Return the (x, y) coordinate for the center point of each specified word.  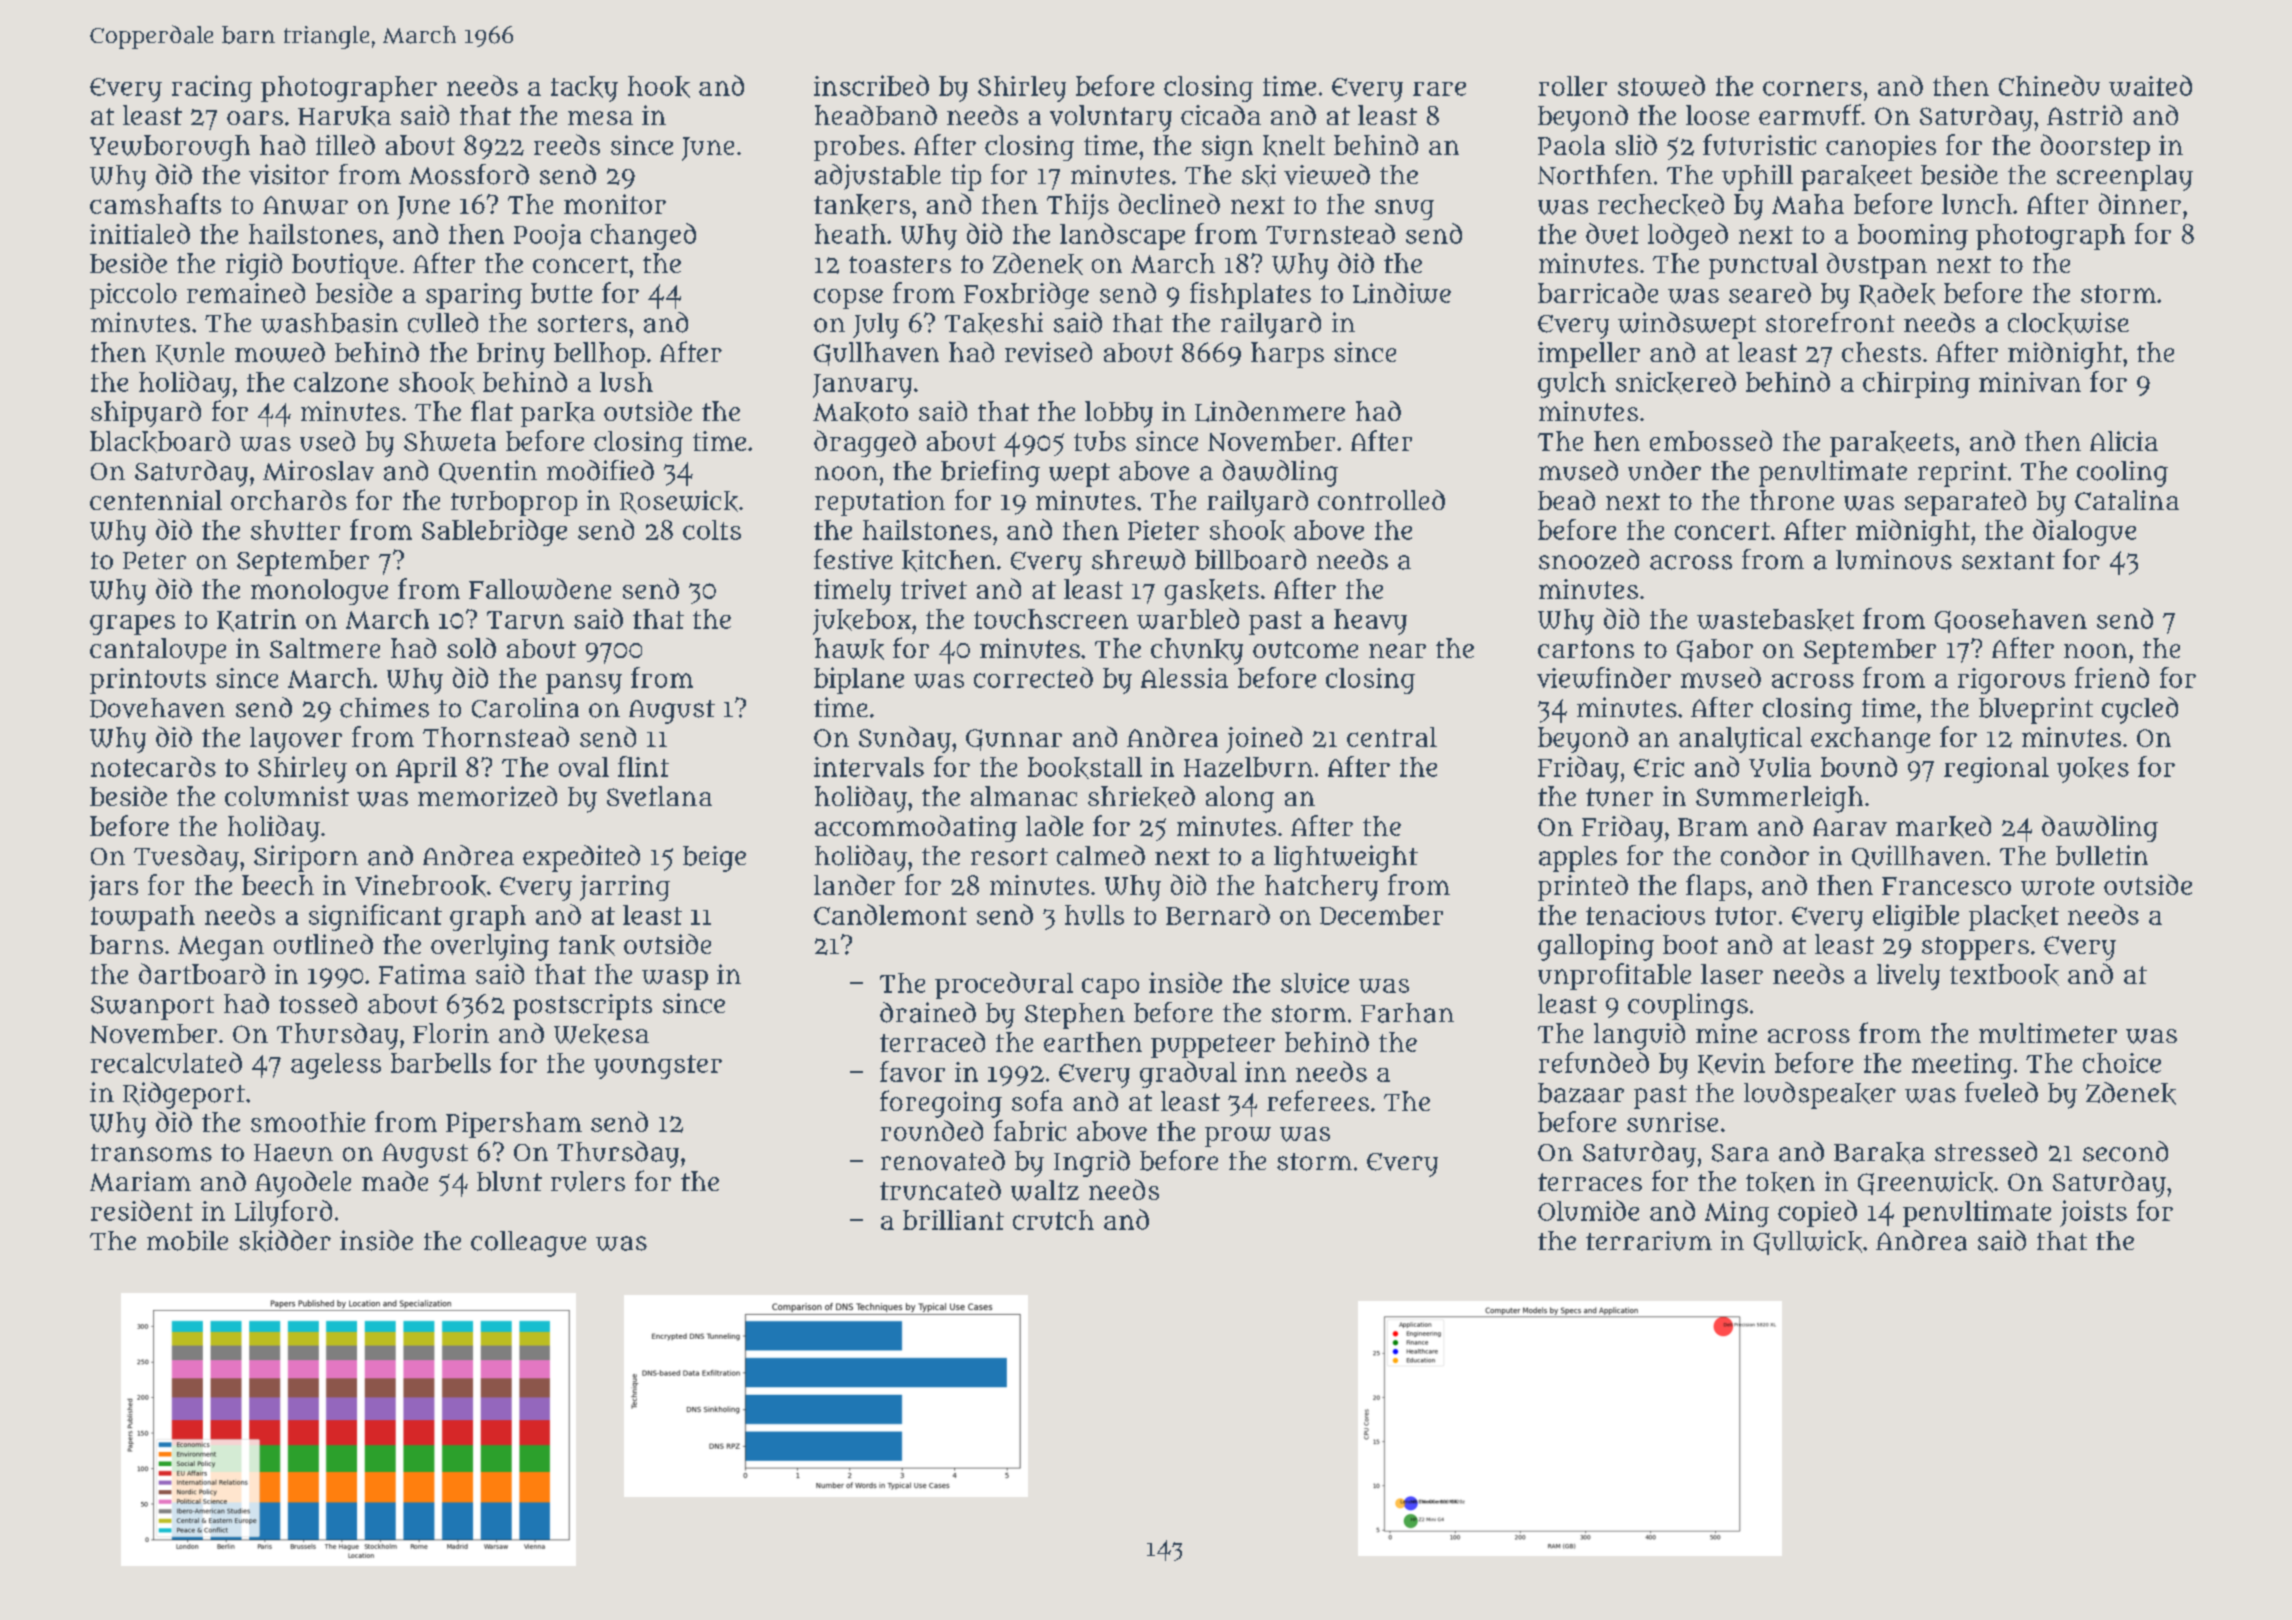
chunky (1197, 651)
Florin (451, 1033)
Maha (1808, 204)
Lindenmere (1270, 411)
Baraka (1879, 1153)
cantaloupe (158, 651)
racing (212, 88)
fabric (1030, 1130)
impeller (1589, 355)
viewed (1327, 174)
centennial (156, 500)
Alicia (2124, 441)
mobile (187, 1240)
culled (443, 322)
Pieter (1163, 530)
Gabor (1715, 650)
